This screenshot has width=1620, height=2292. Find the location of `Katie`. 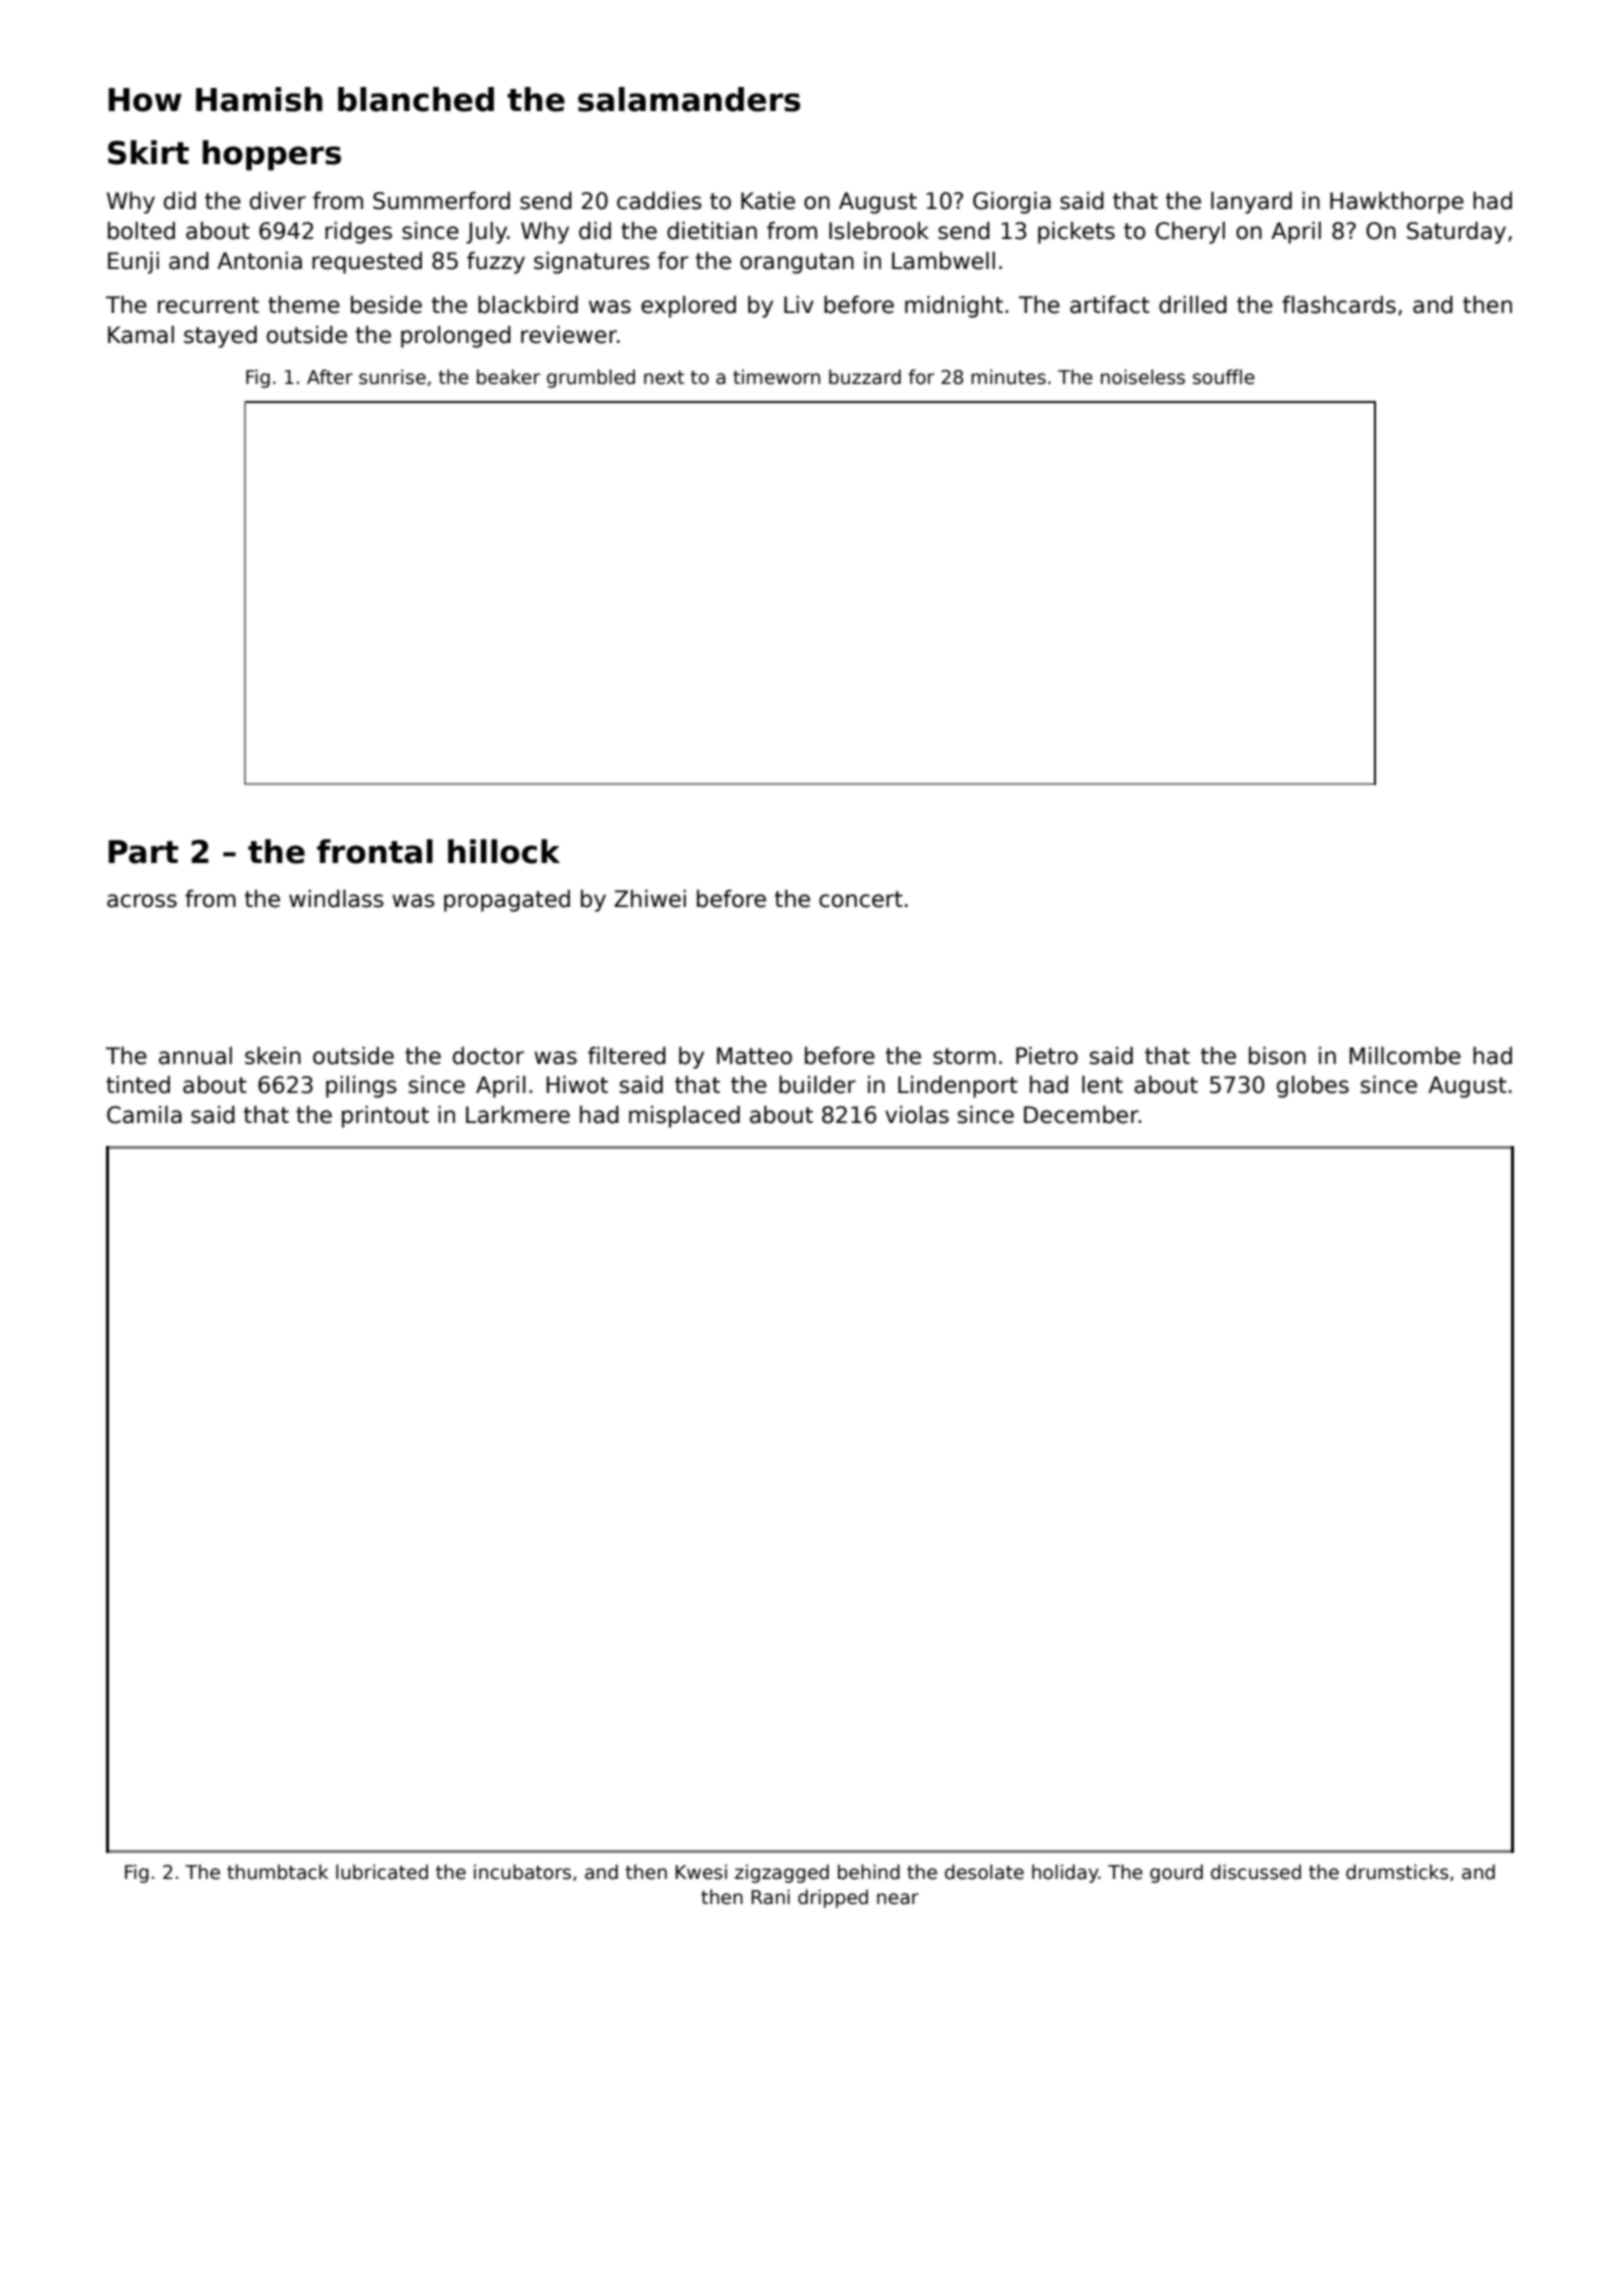

Katie is located at coordinates (768, 201).
